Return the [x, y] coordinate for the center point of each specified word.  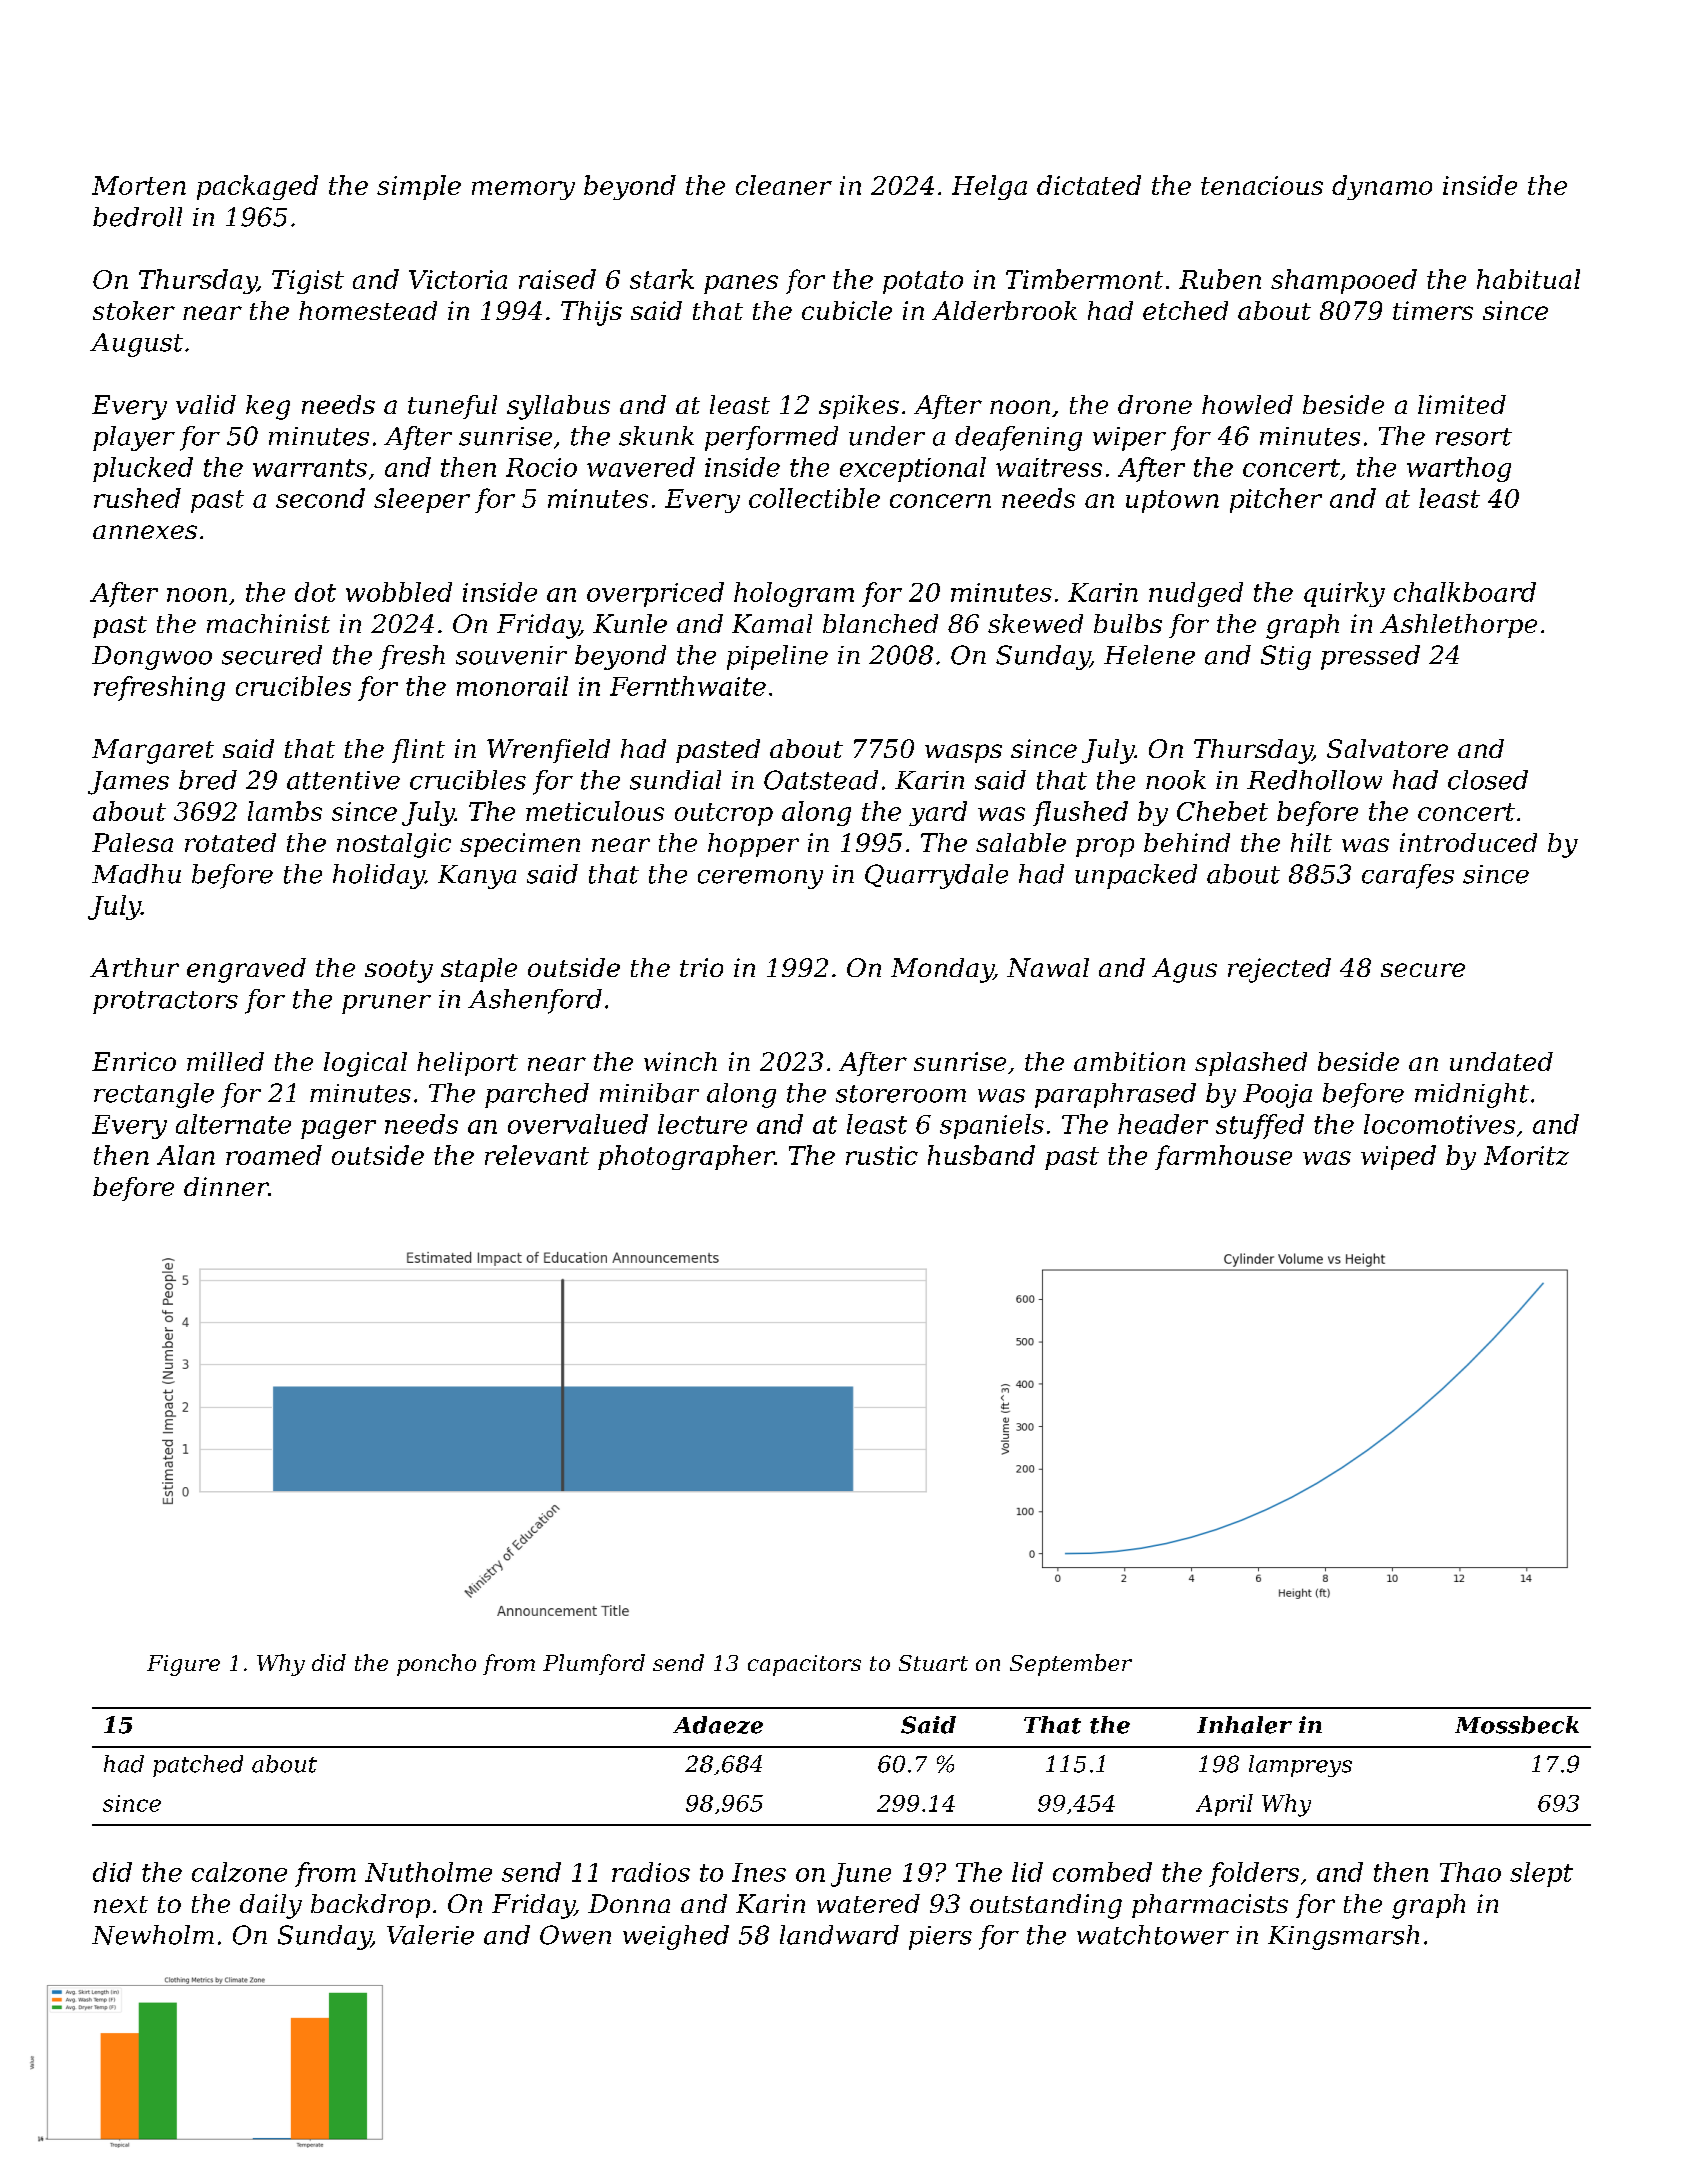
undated [1501, 1061]
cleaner [784, 185]
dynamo [1382, 187]
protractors [165, 1002]
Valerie [430, 1935]
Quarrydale [936, 876]
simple [419, 187]
